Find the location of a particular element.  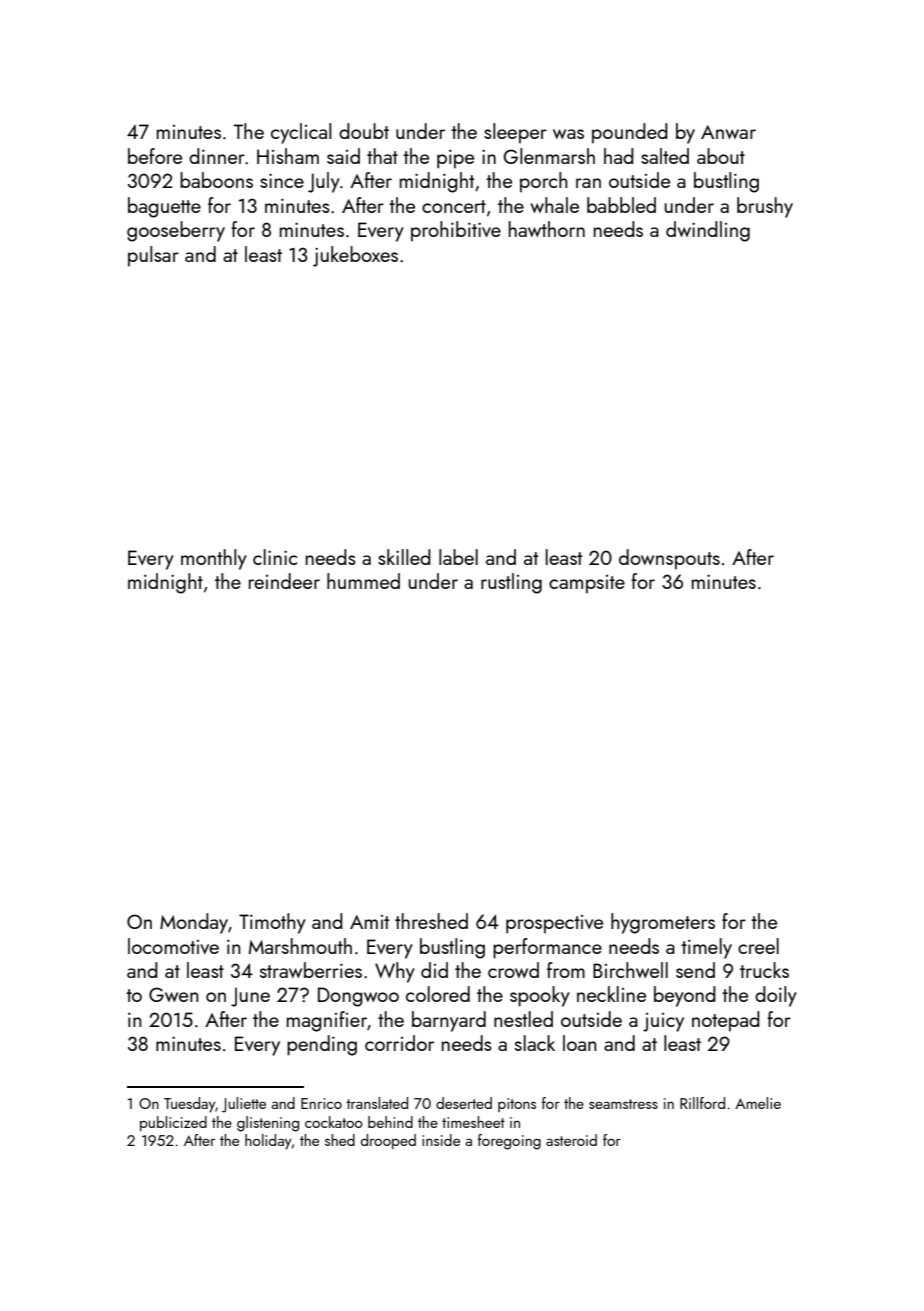

skilled is located at coordinates (404, 557).
